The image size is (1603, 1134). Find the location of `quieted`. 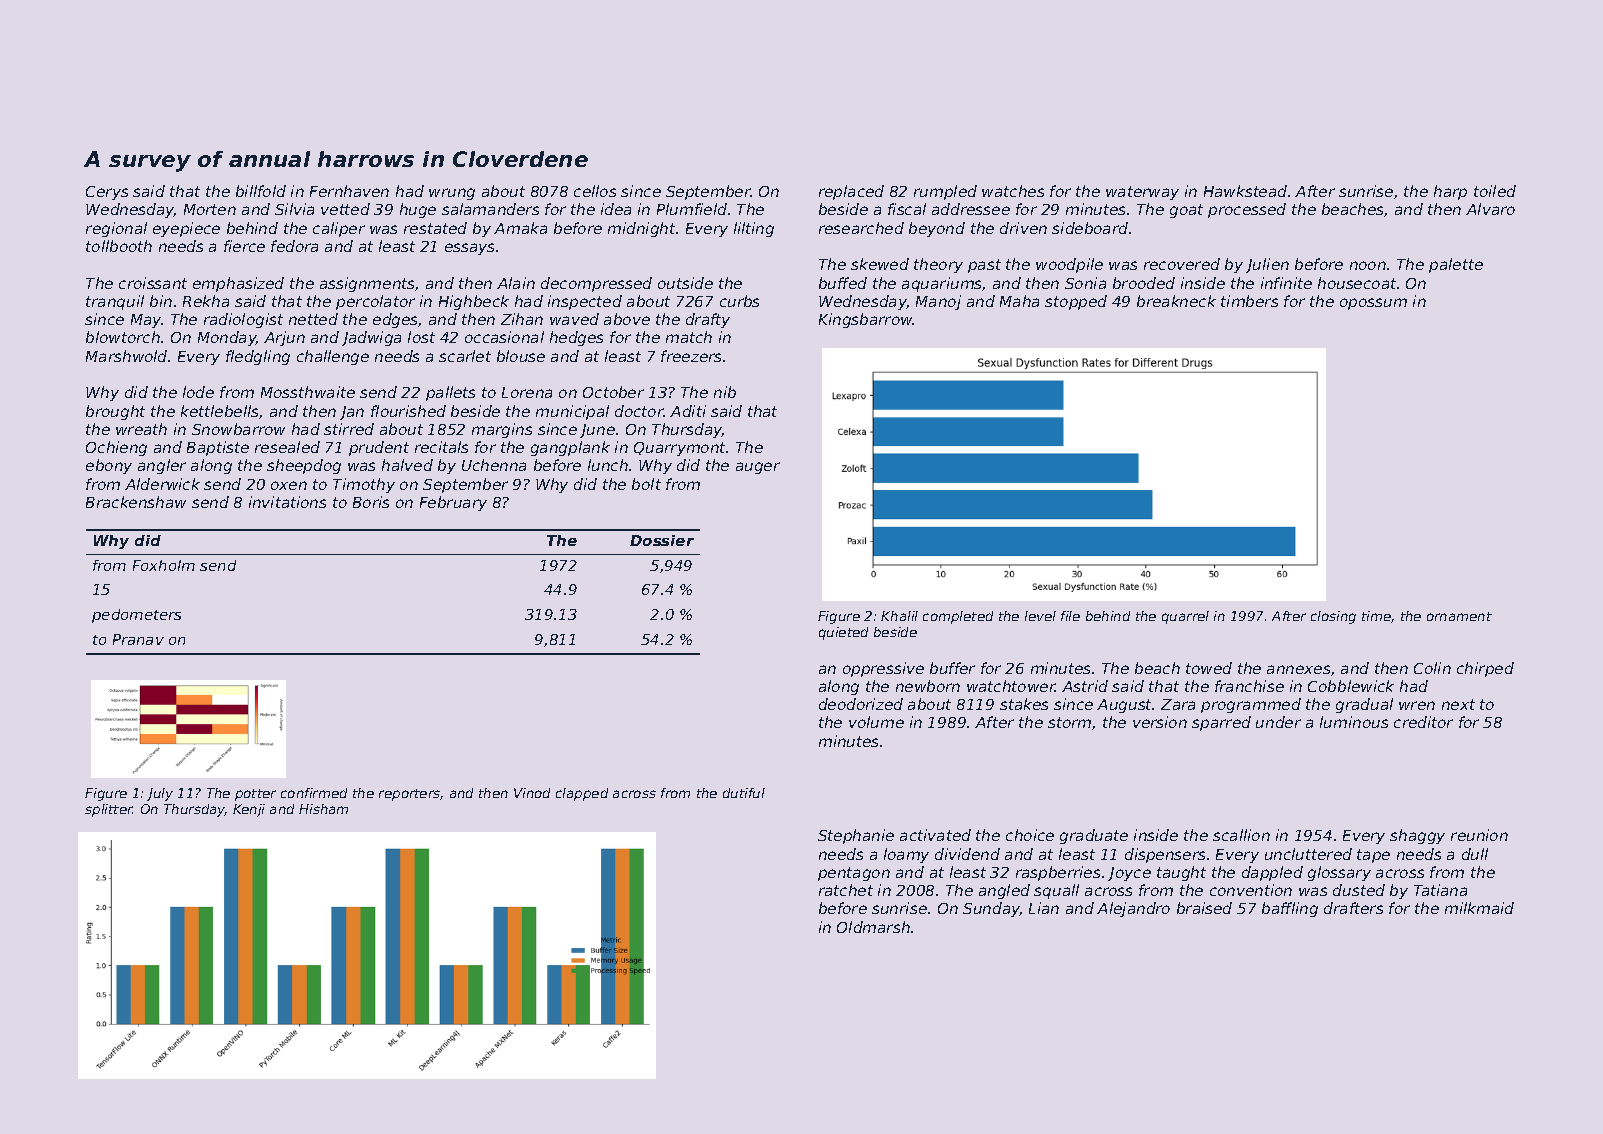

quieted is located at coordinates (843, 633).
